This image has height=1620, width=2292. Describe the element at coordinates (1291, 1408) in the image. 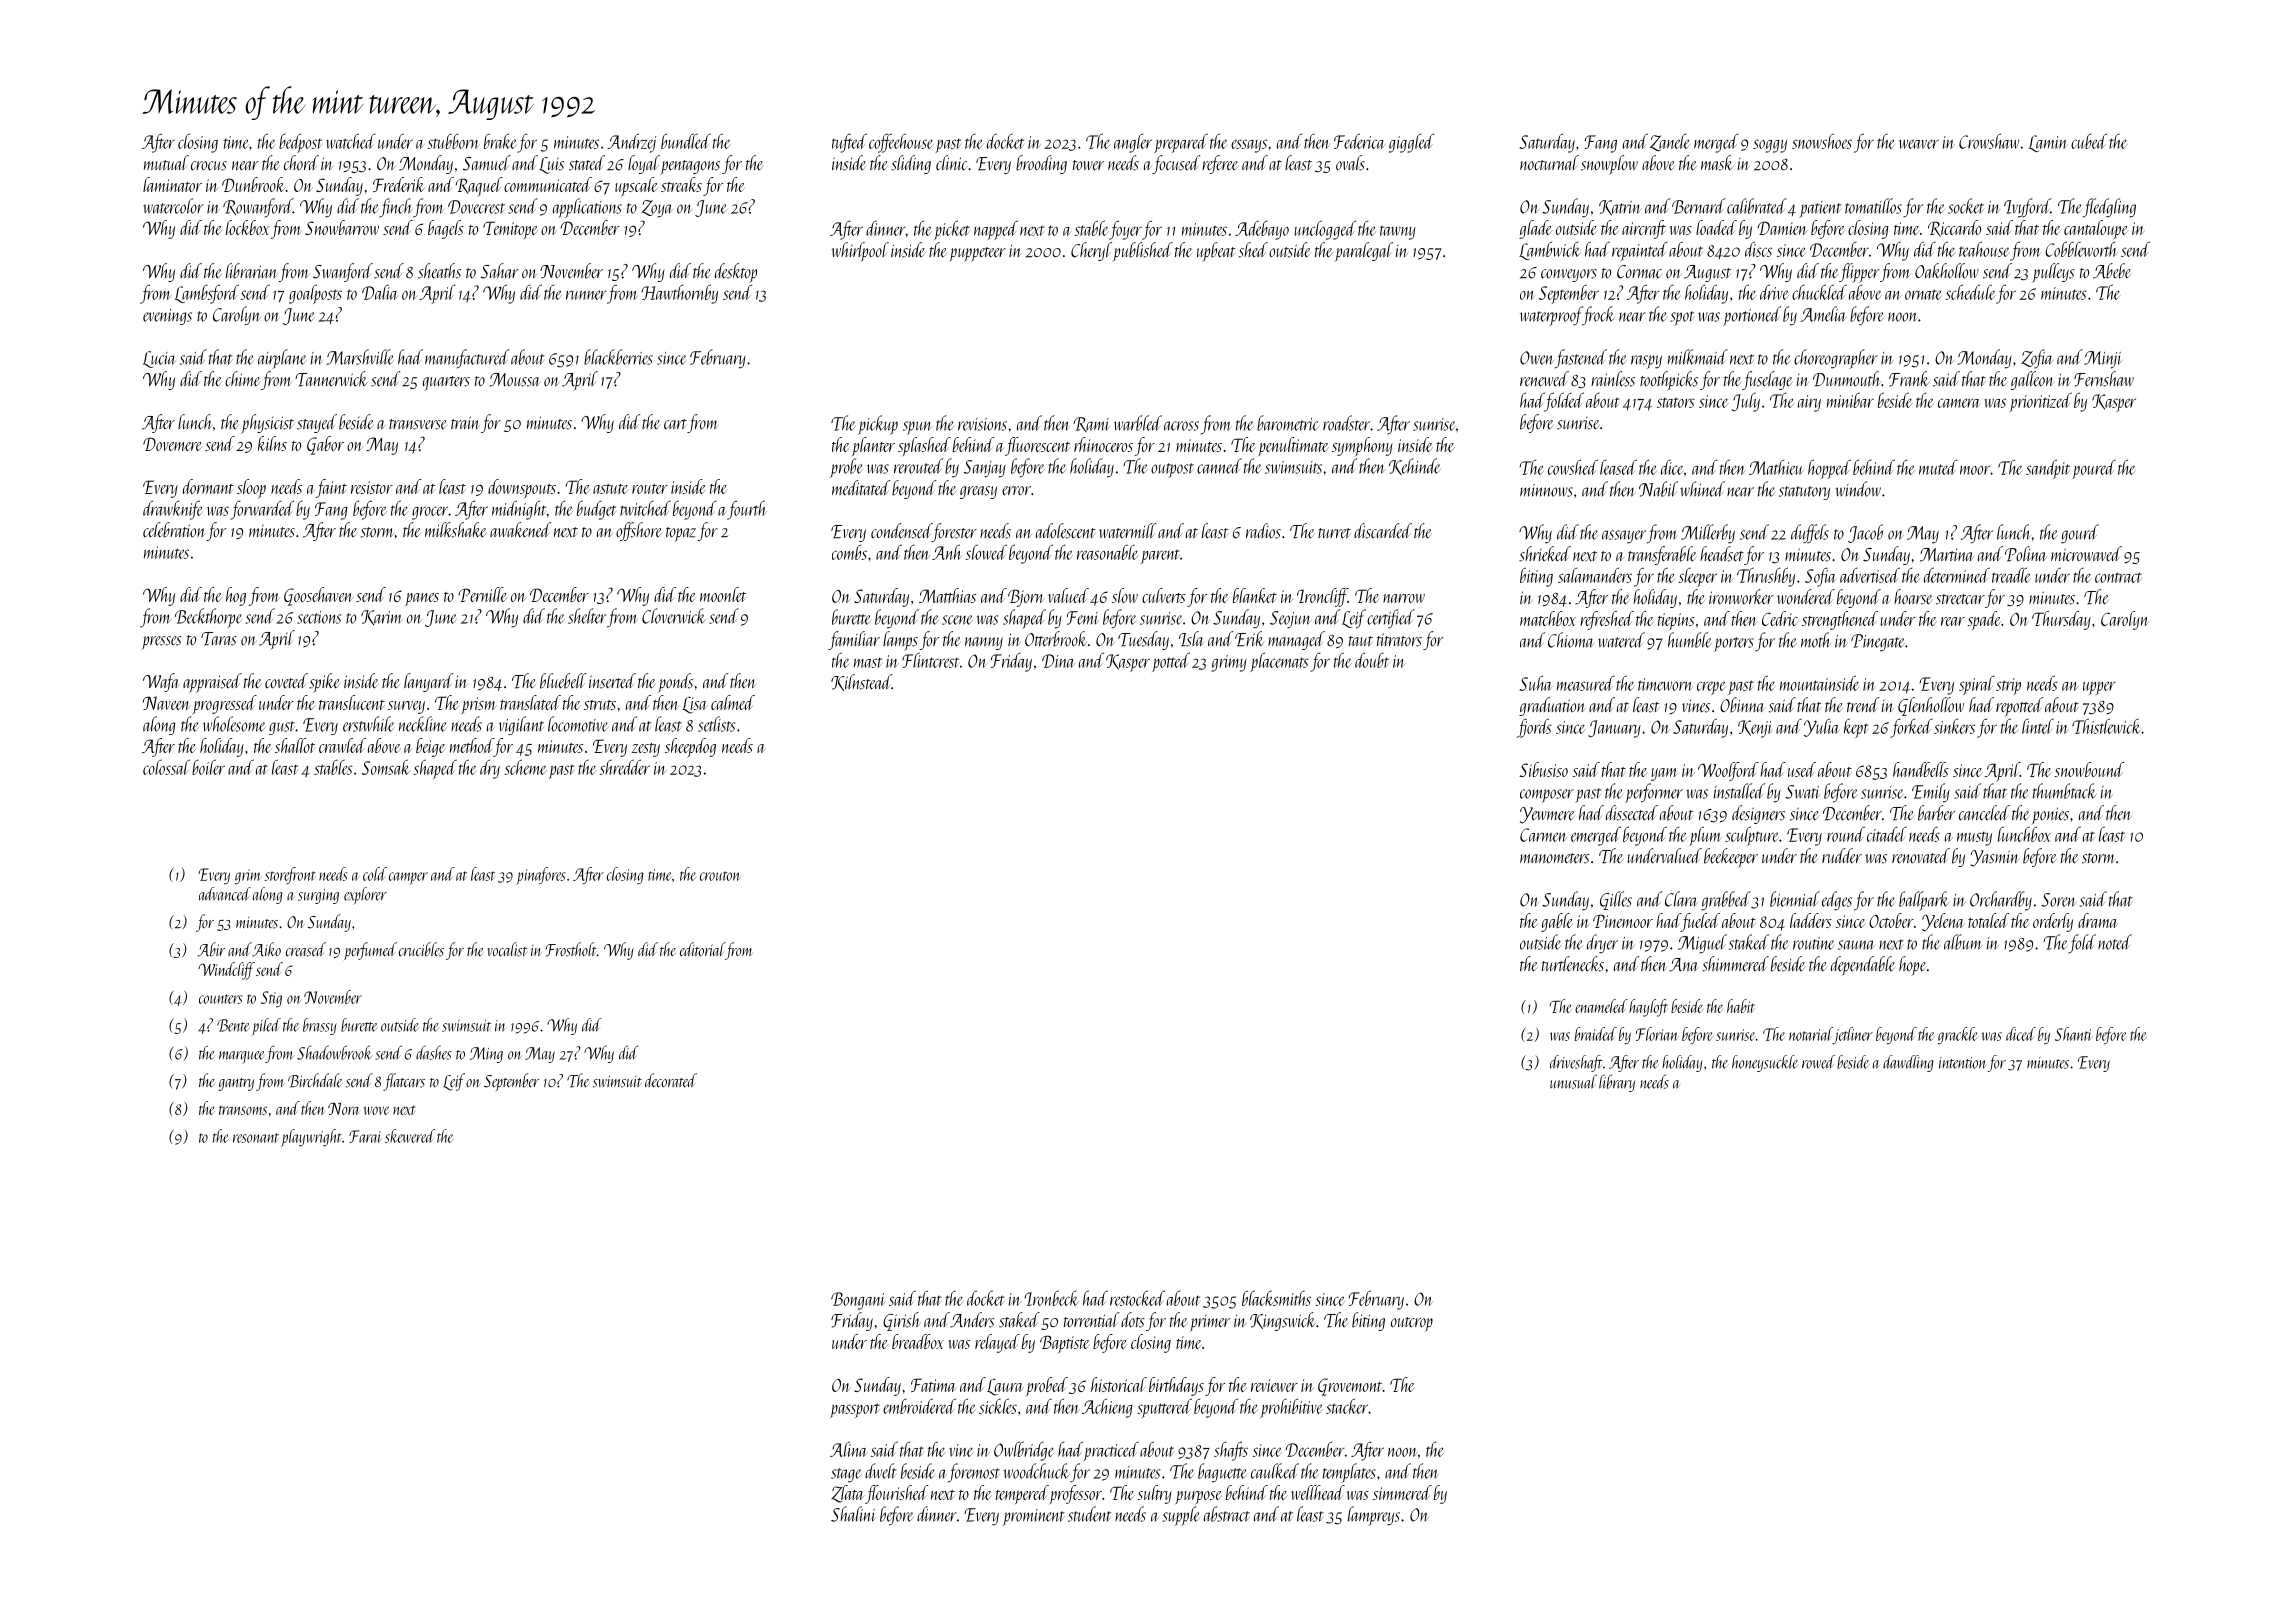

I see `prohibitive` at that location.
